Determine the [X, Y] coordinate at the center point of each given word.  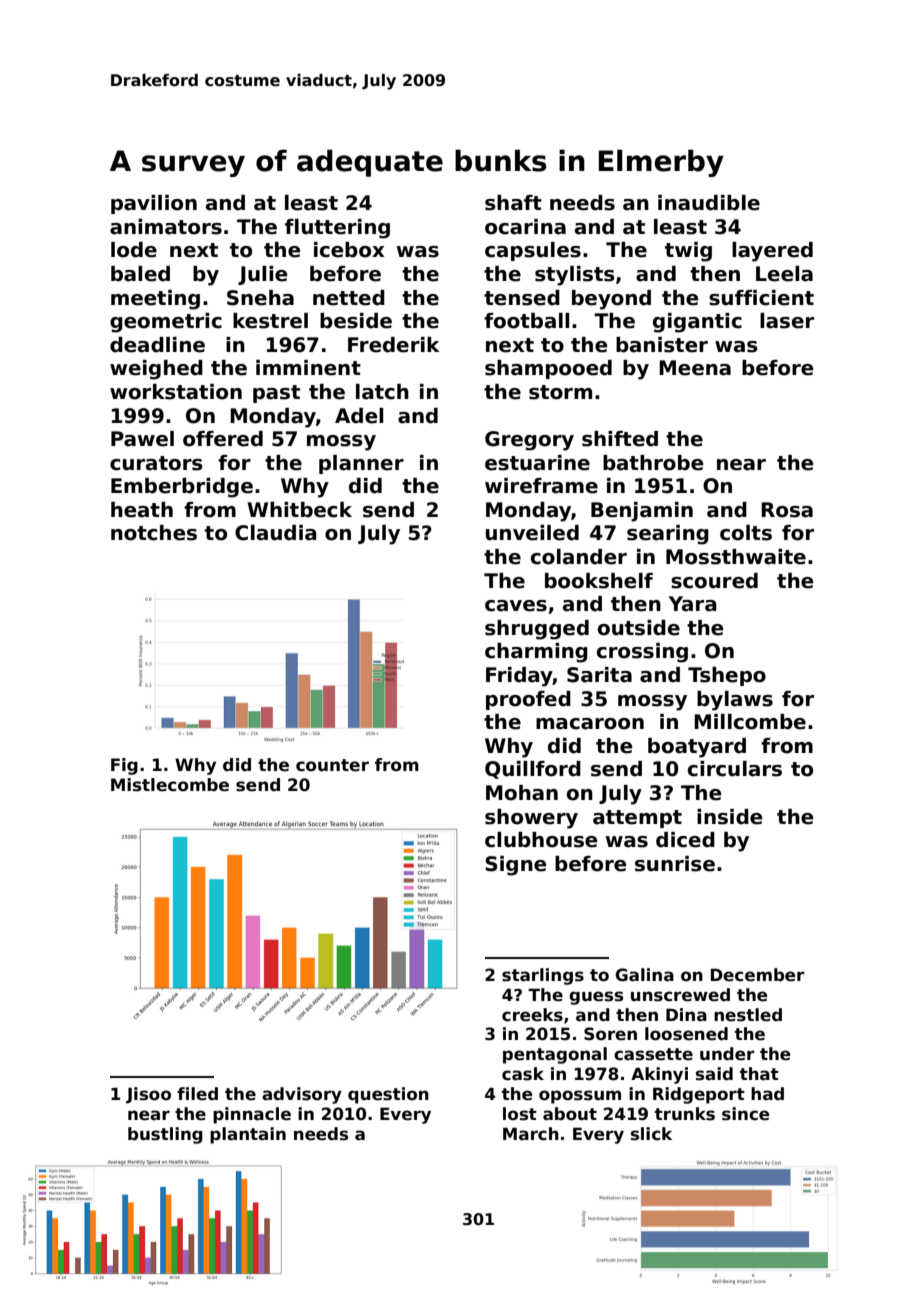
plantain [248, 1135]
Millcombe [750, 722]
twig [688, 252]
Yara [692, 604]
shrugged [537, 630]
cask [523, 1074]
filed [197, 1094]
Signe [515, 866]
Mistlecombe [170, 785]
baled [140, 274]
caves [516, 606]
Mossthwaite [736, 557]
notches [154, 533]
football [526, 321]
